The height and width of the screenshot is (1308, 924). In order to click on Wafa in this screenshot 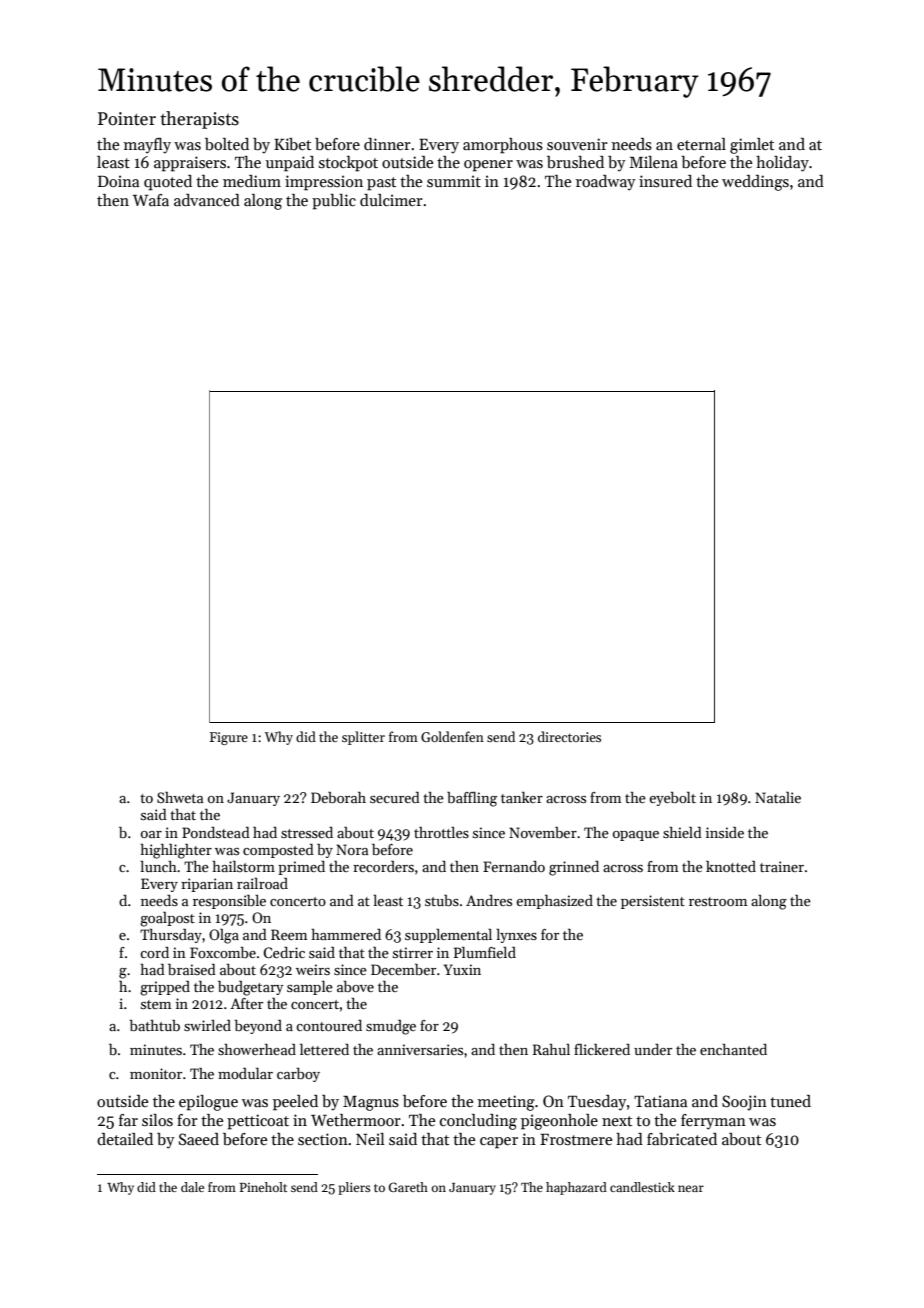, I will do `click(151, 200)`.
